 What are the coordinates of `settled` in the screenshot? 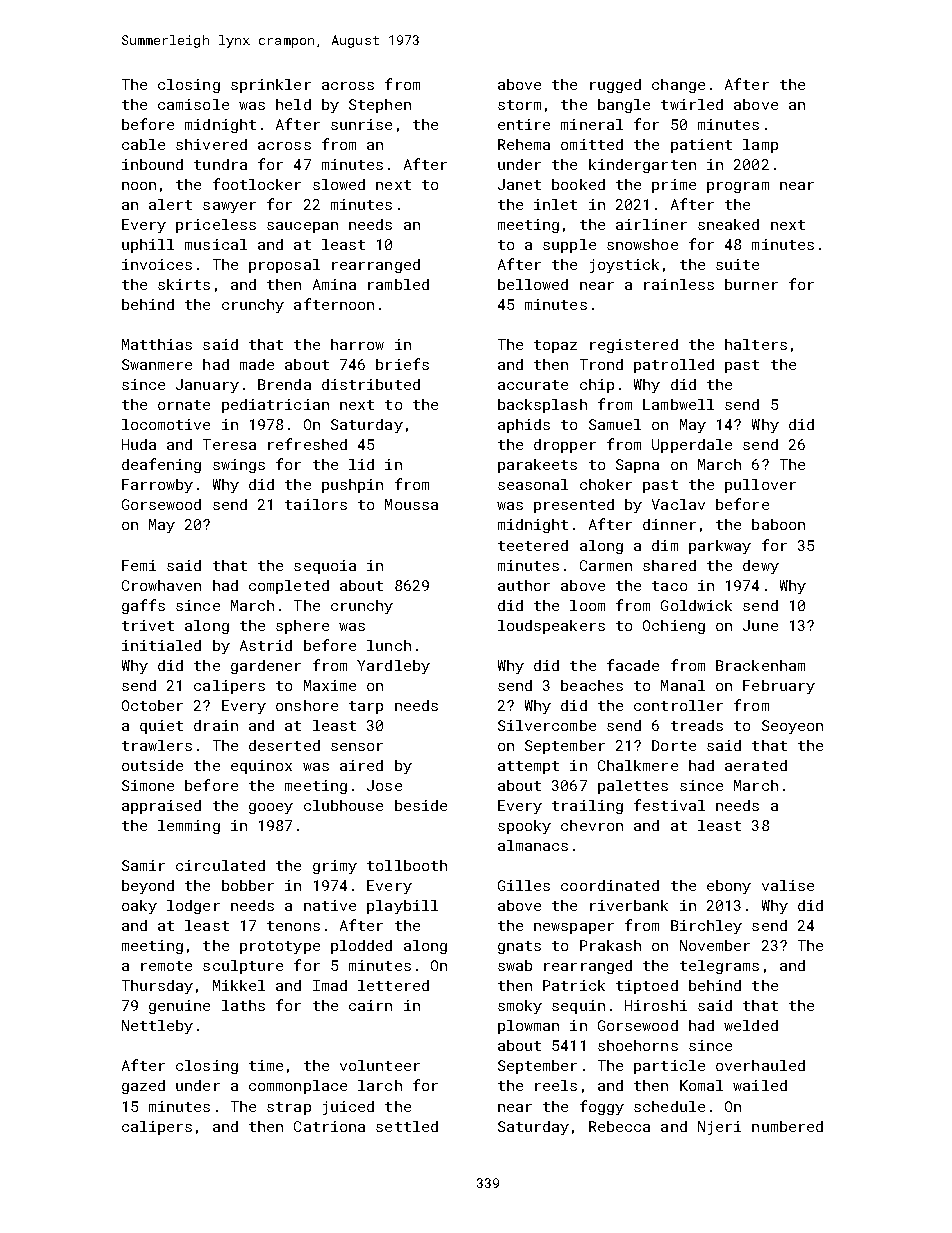 It's located at (407, 1126).
